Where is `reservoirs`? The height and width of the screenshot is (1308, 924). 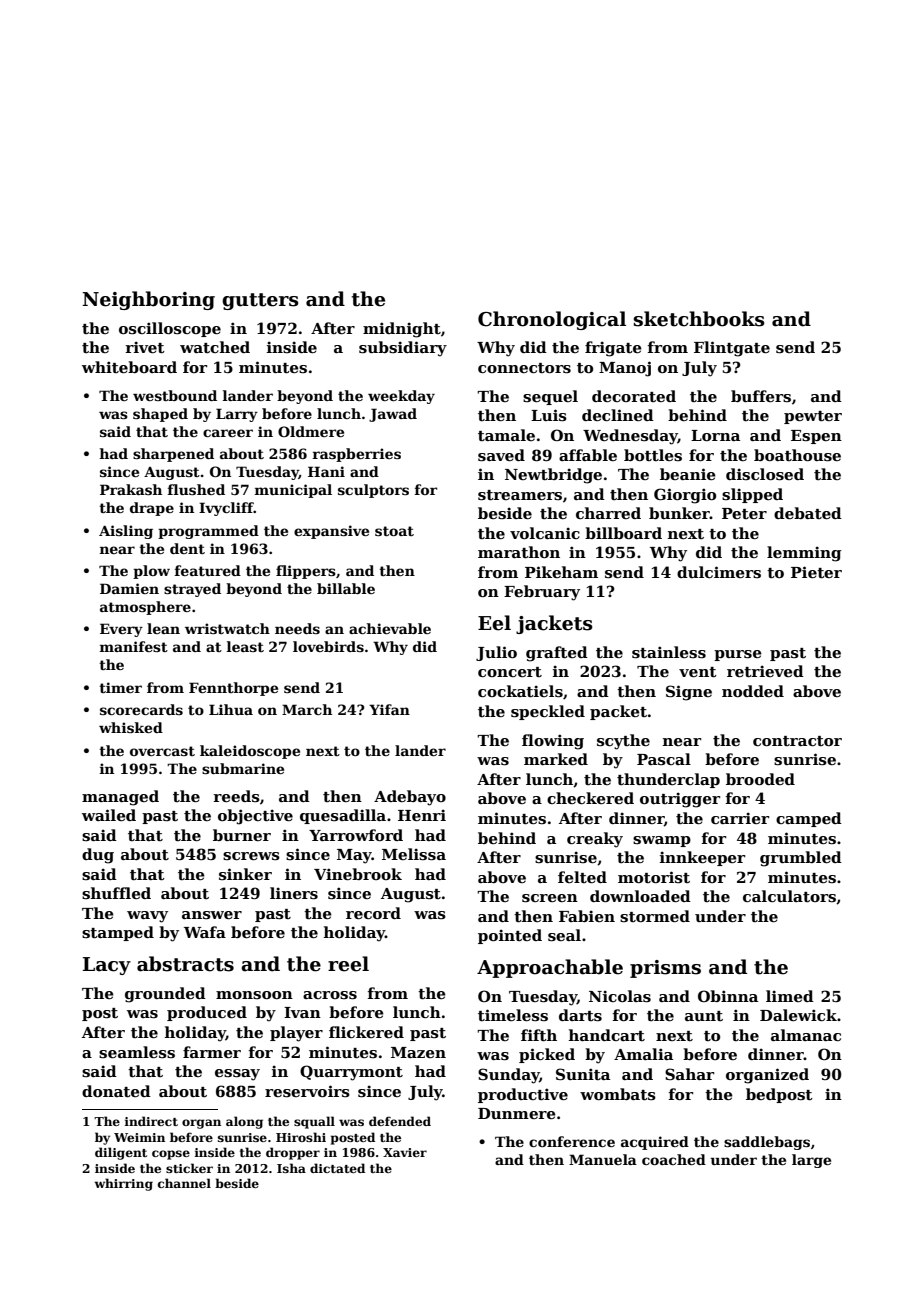 reservoirs is located at coordinates (307, 1091).
